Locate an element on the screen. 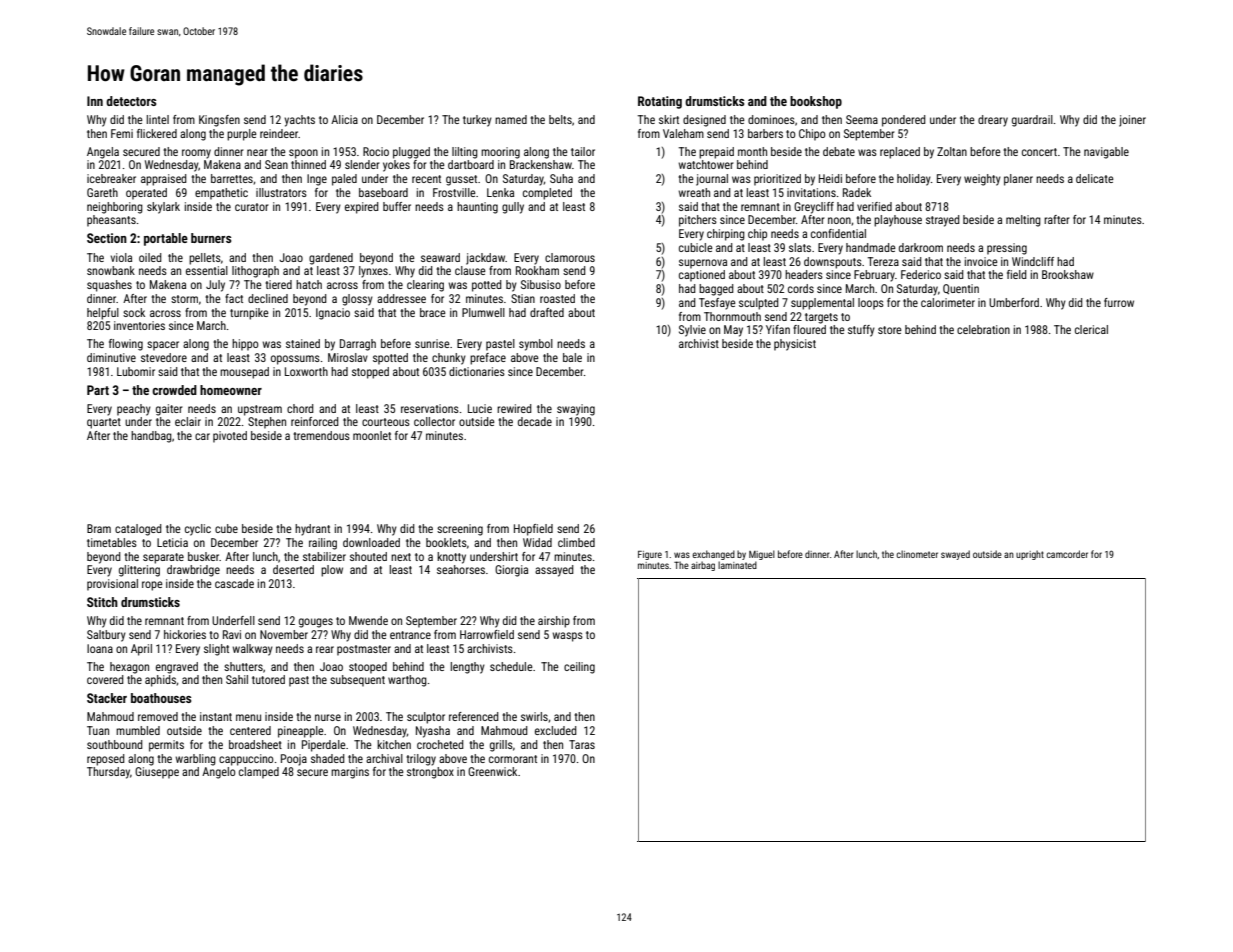 The width and height of the screenshot is (1233, 952). Alicia is located at coordinates (344, 119).
